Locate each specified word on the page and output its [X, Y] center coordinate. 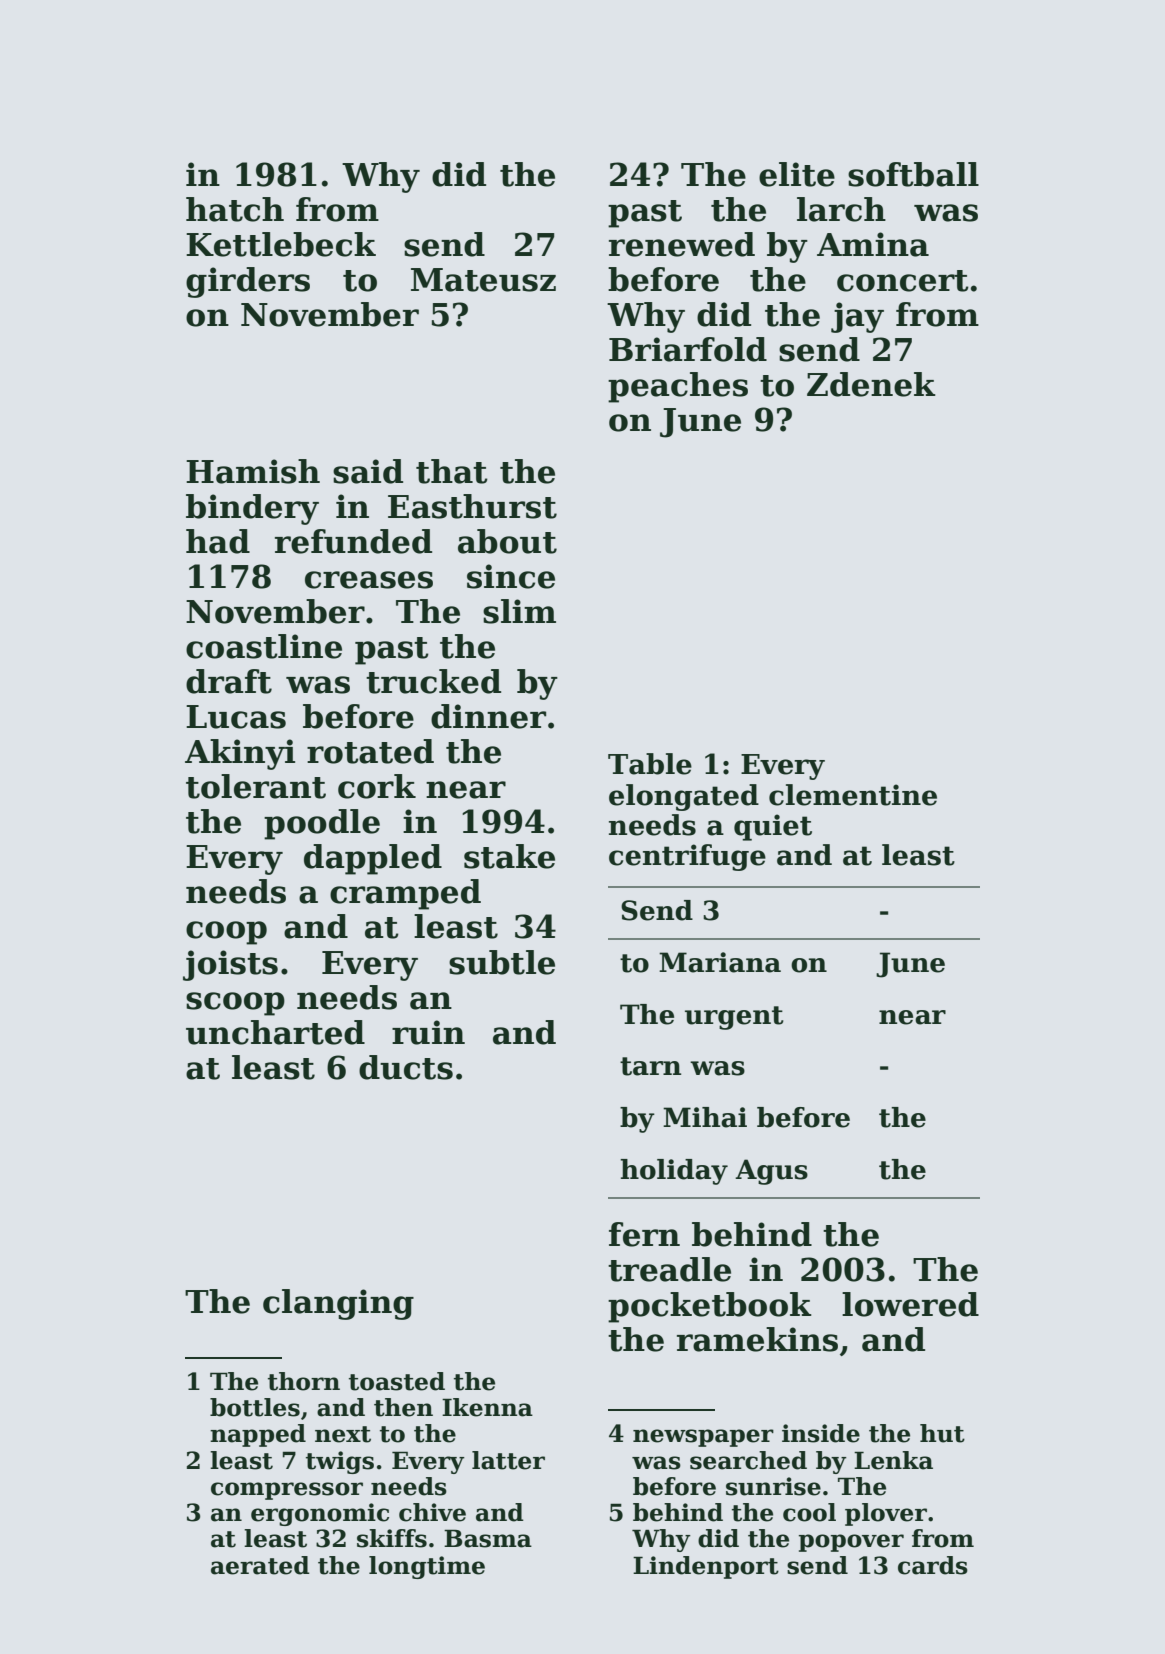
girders [248, 282]
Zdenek [871, 384]
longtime [427, 1567]
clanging [338, 1304]
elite [797, 174]
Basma [488, 1538]
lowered [910, 1304]
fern [644, 1234]
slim [519, 611]
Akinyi [240, 754]
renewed [682, 244]
